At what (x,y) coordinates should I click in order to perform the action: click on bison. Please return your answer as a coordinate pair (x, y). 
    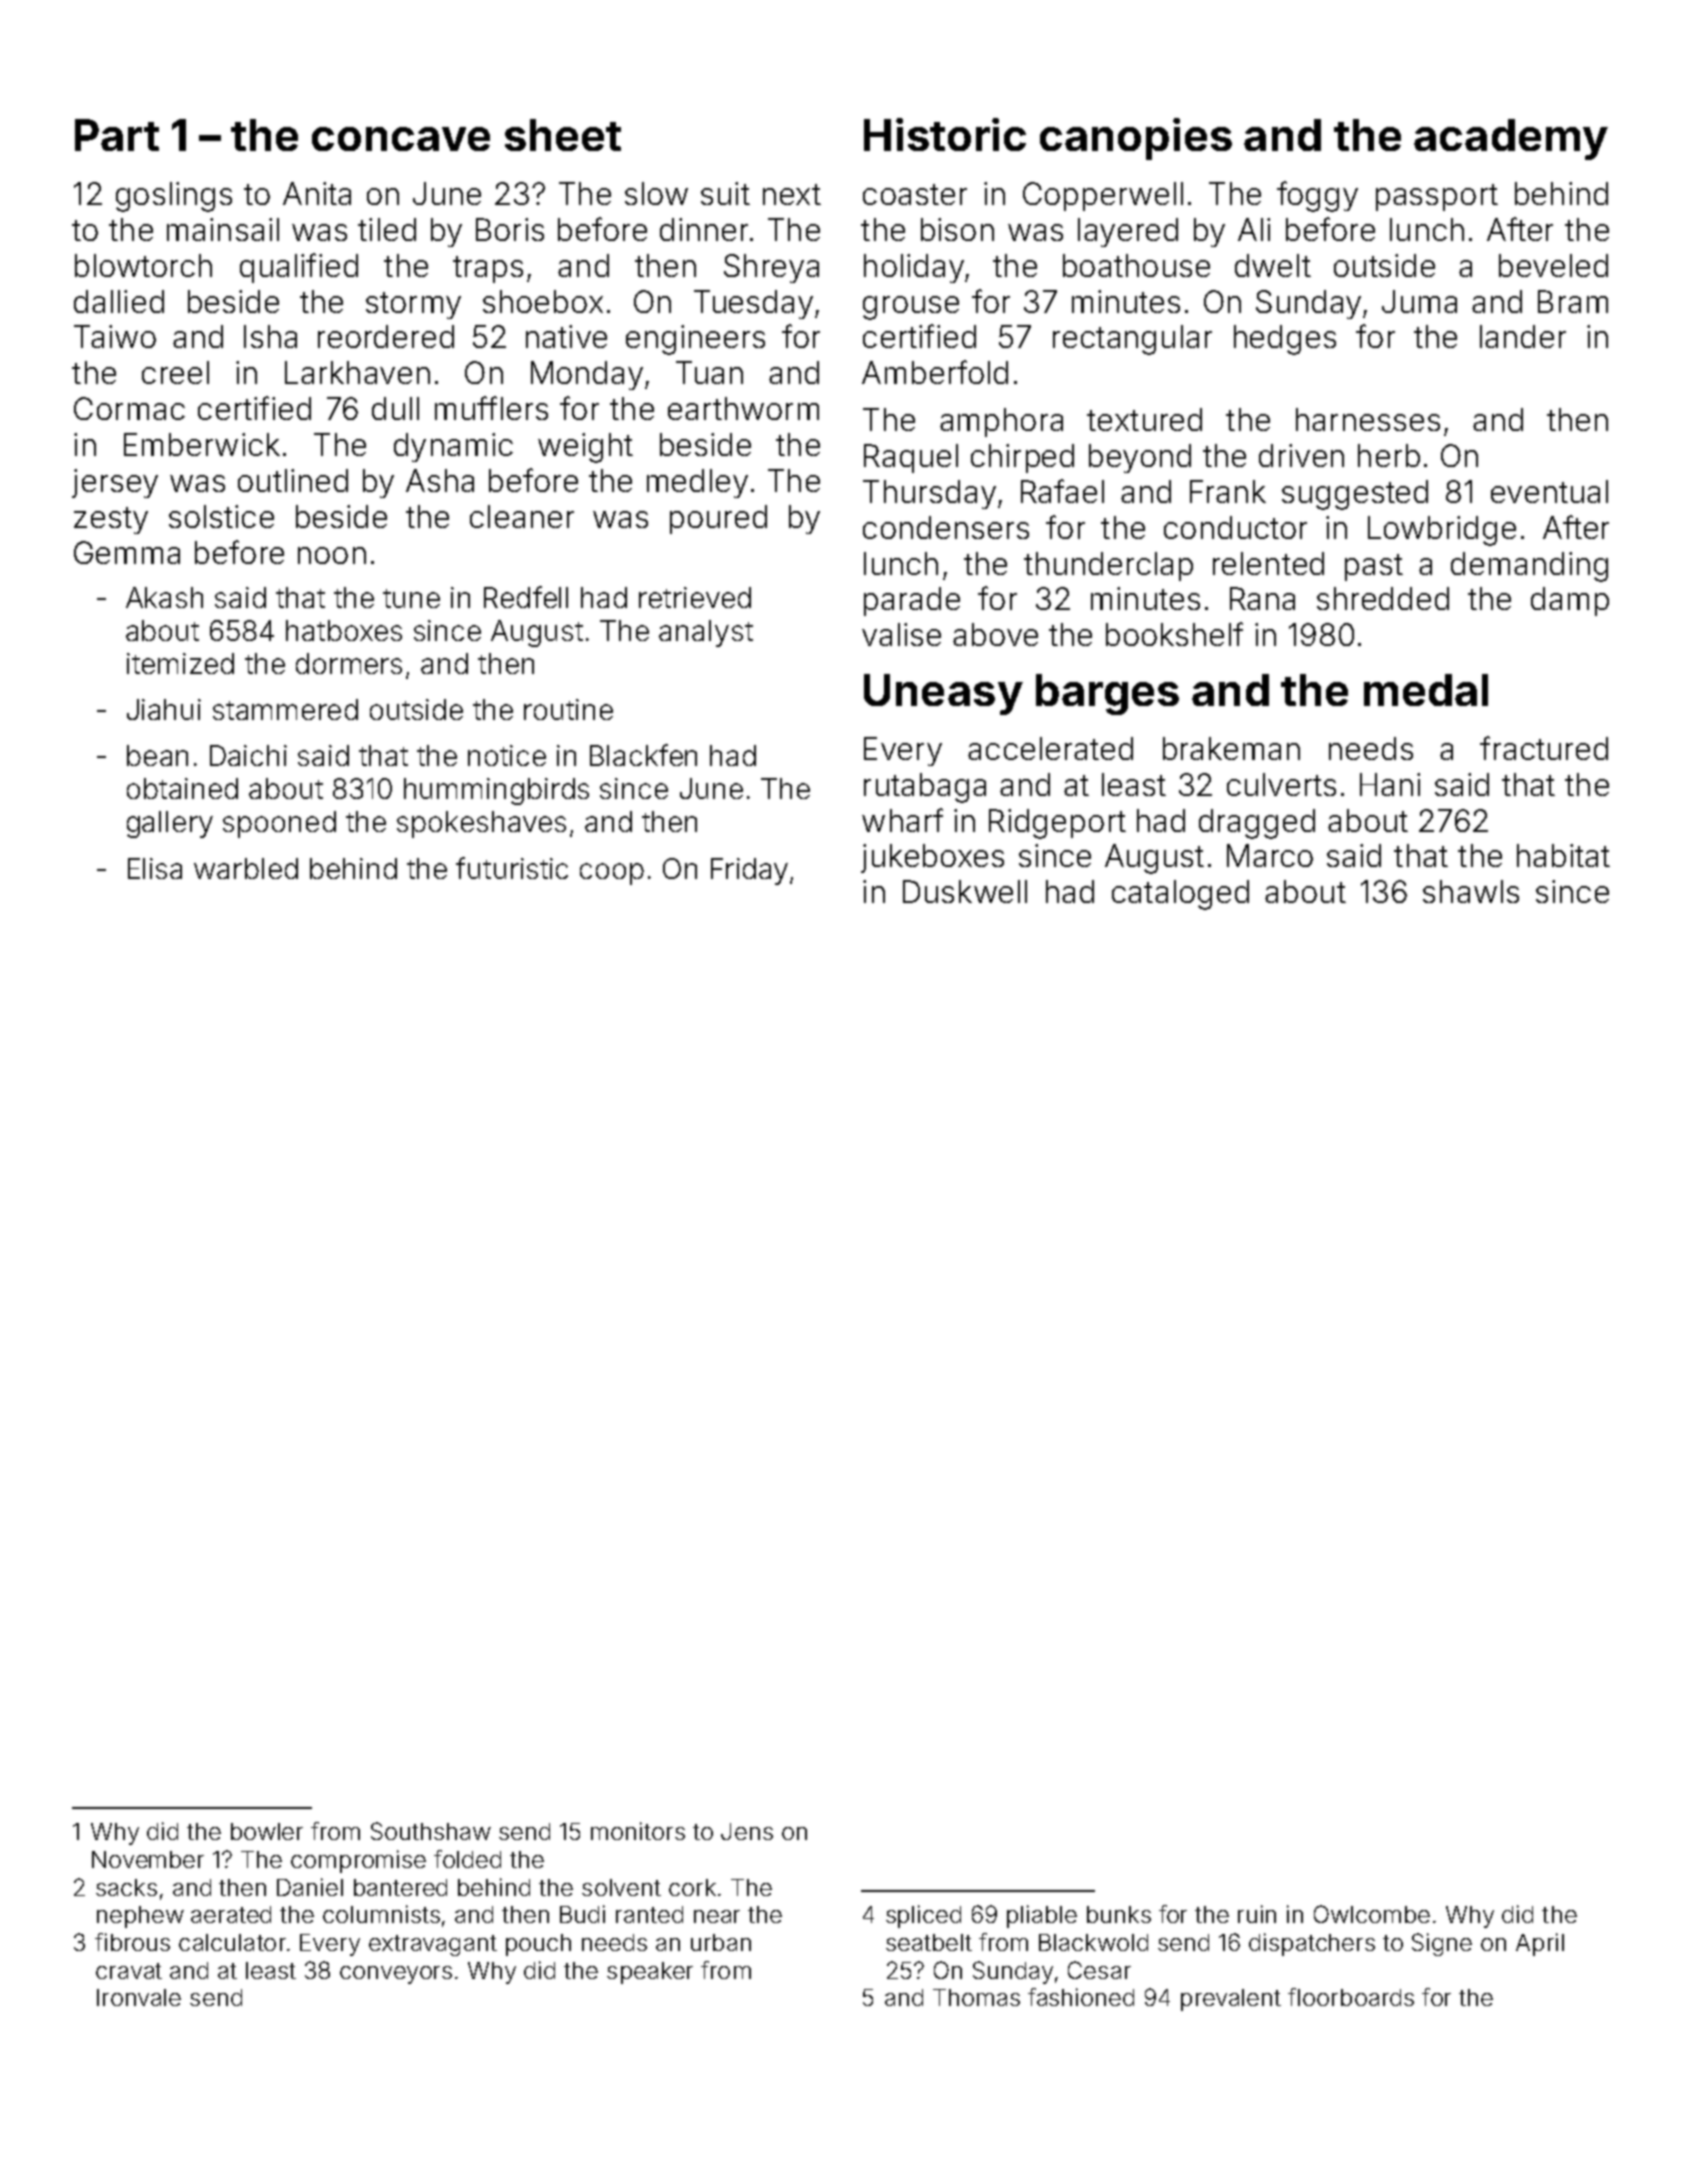
    Looking at the image, I should click on (957, 229).
